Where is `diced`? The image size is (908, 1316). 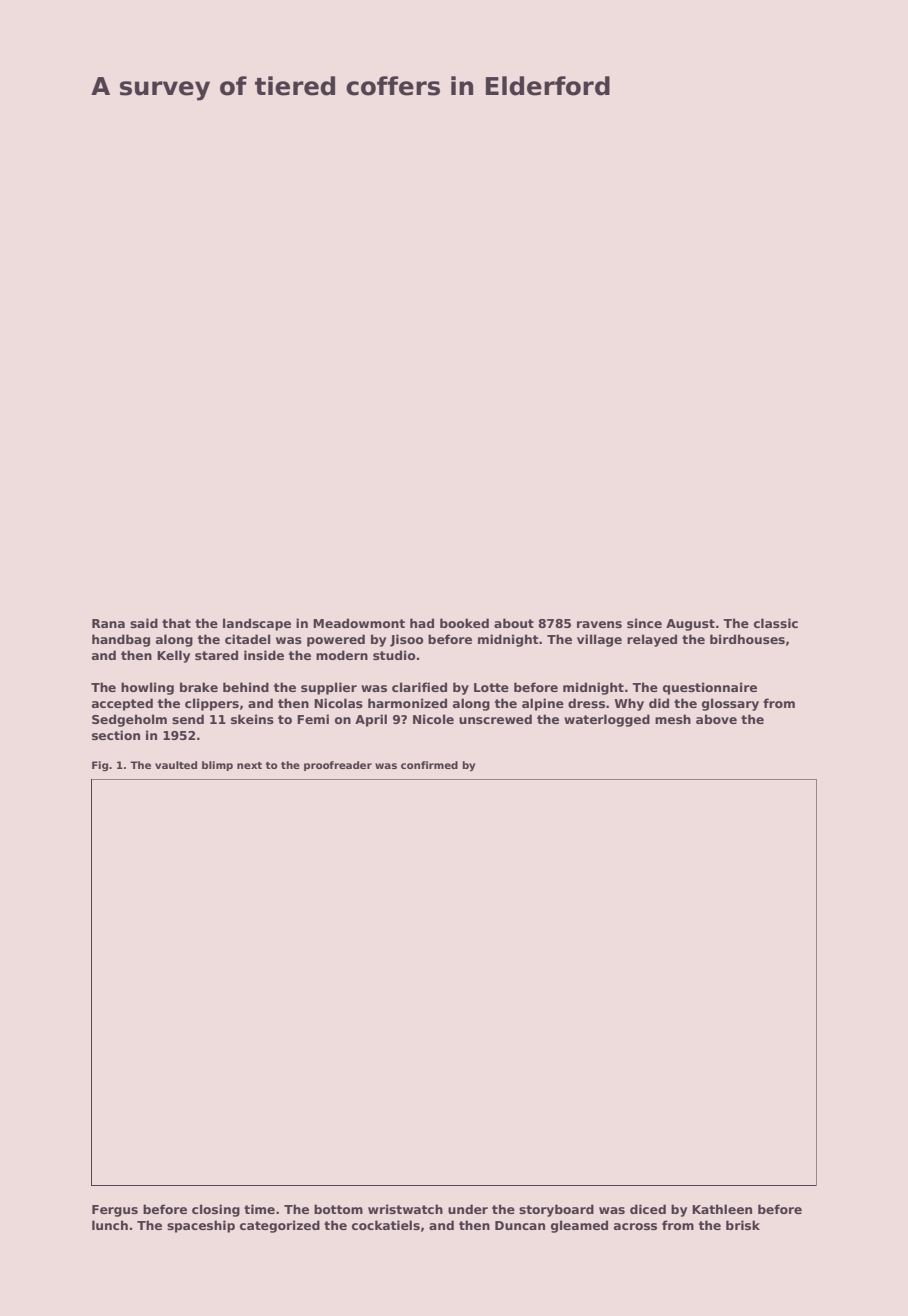
diced is located at coordinates (648, 1209).
